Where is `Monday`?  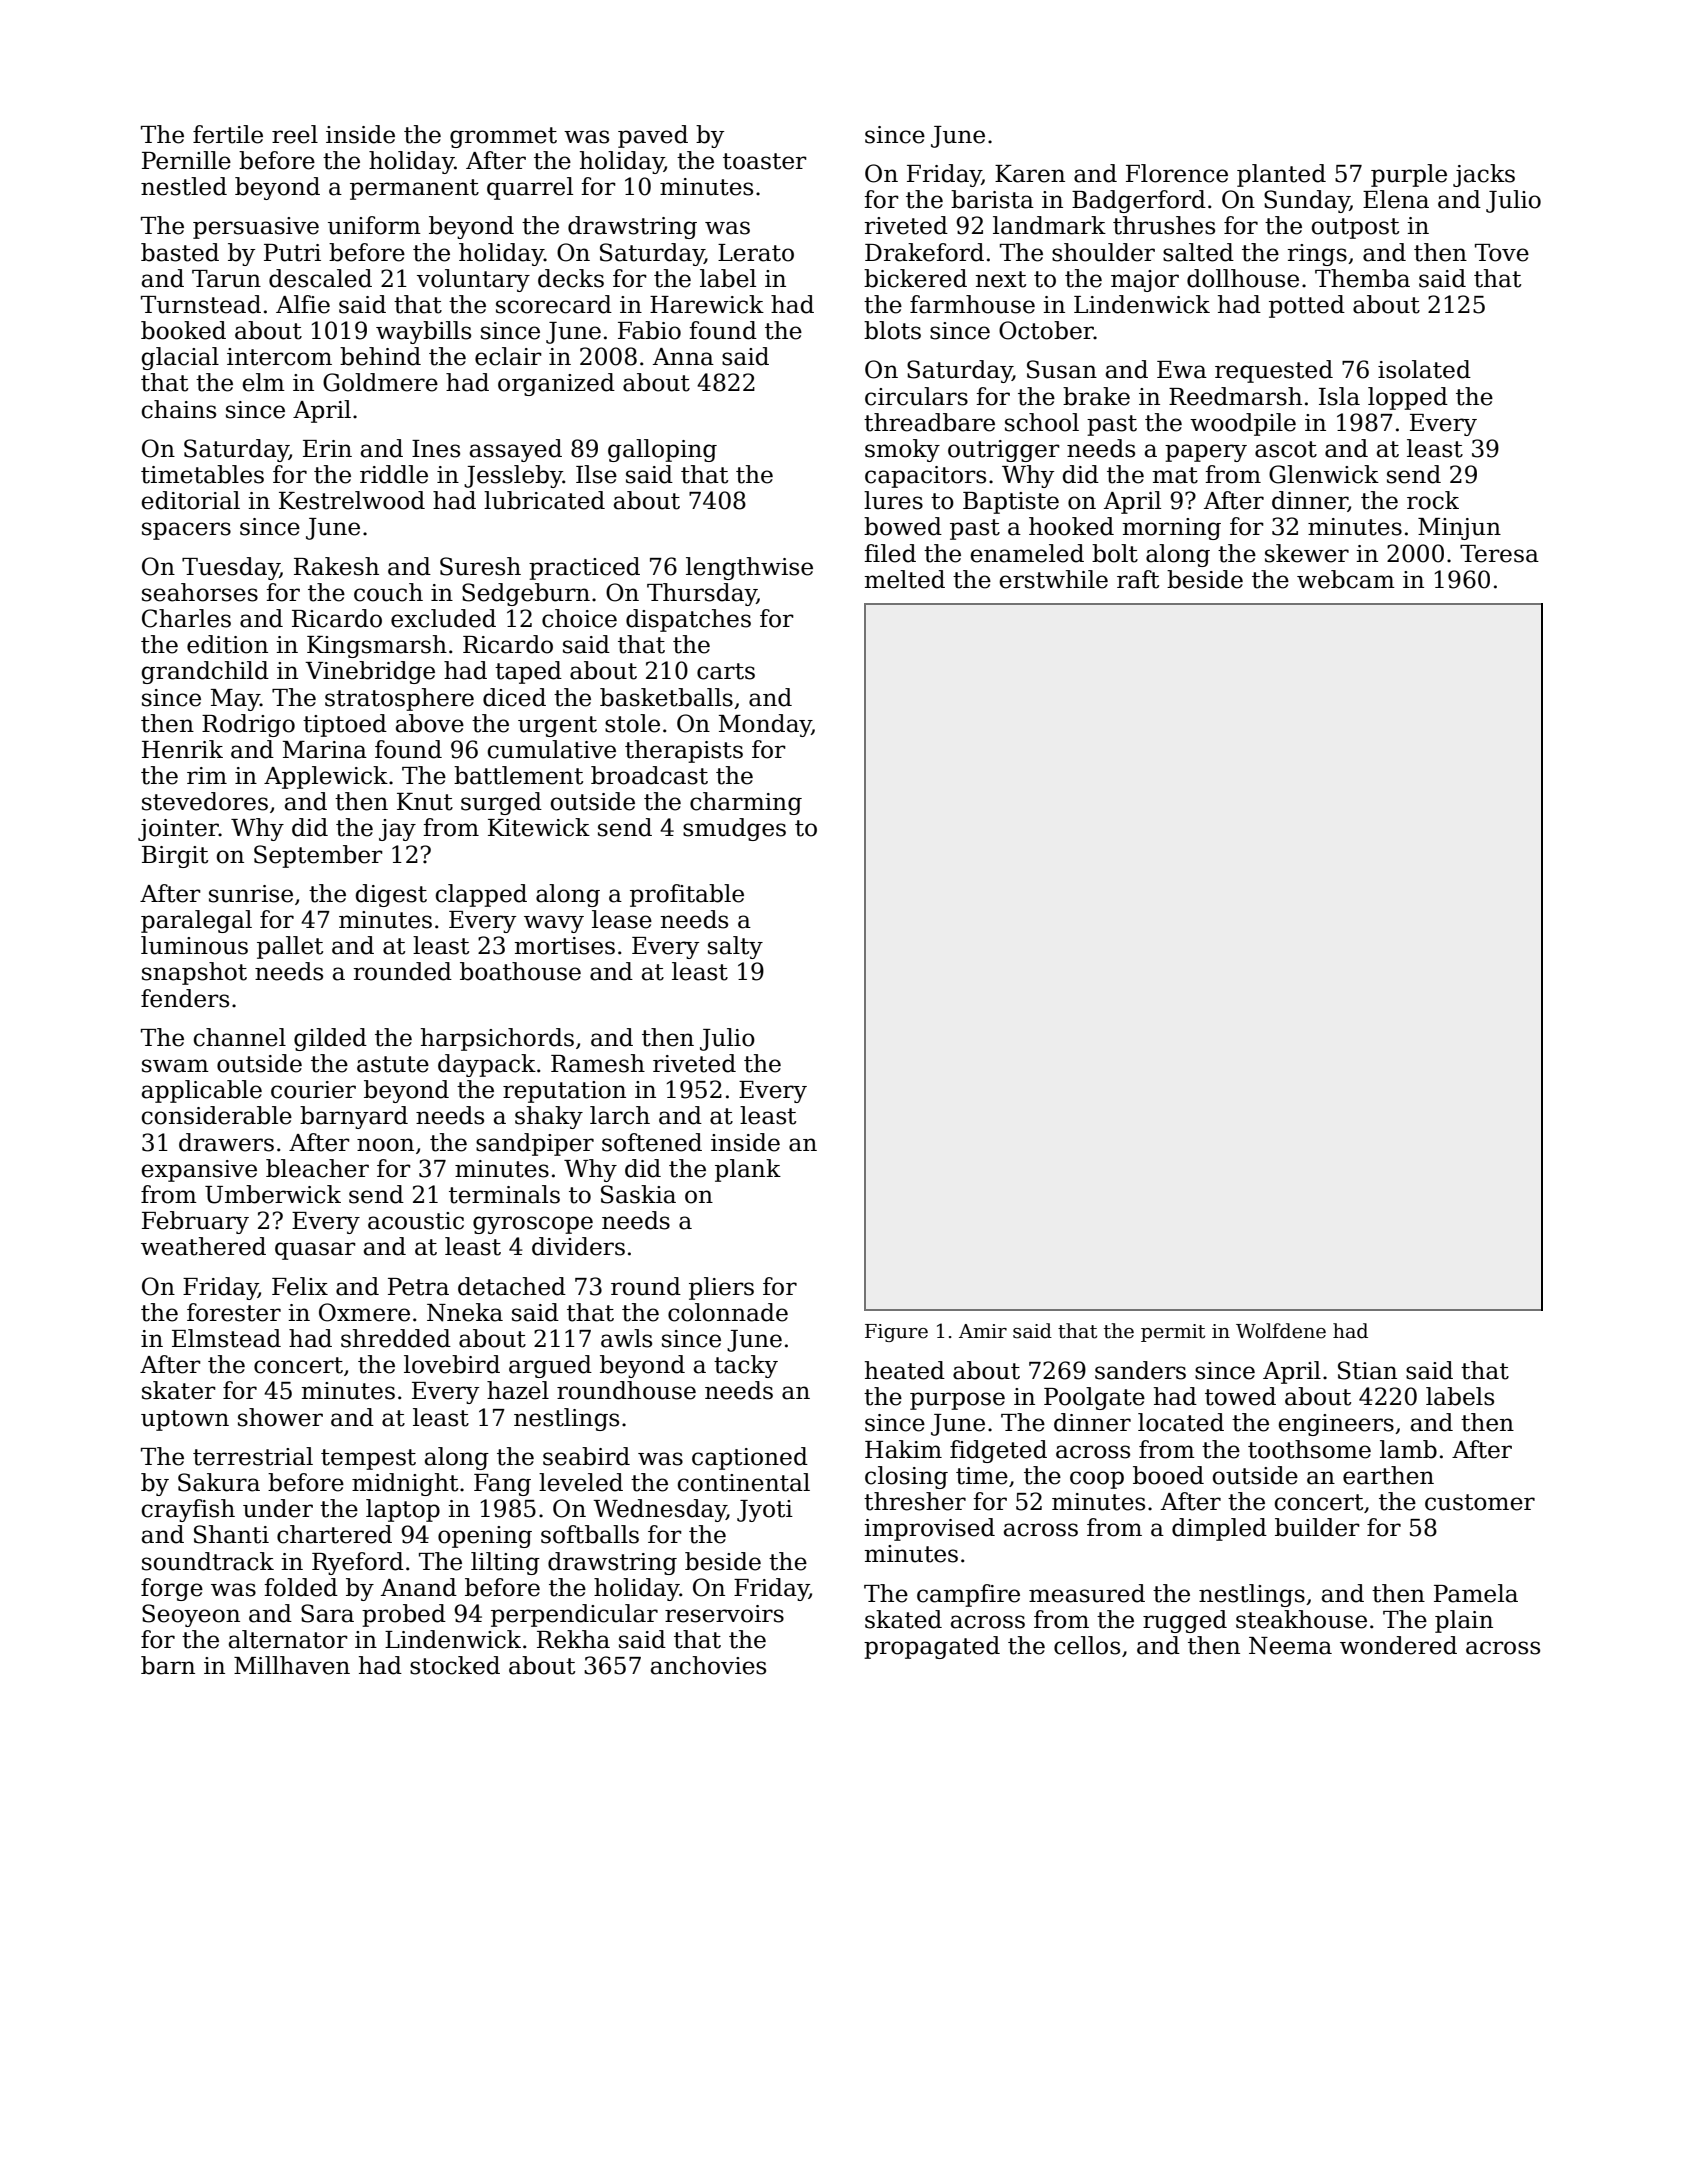 Monday is located at coordinates (765, 725).
